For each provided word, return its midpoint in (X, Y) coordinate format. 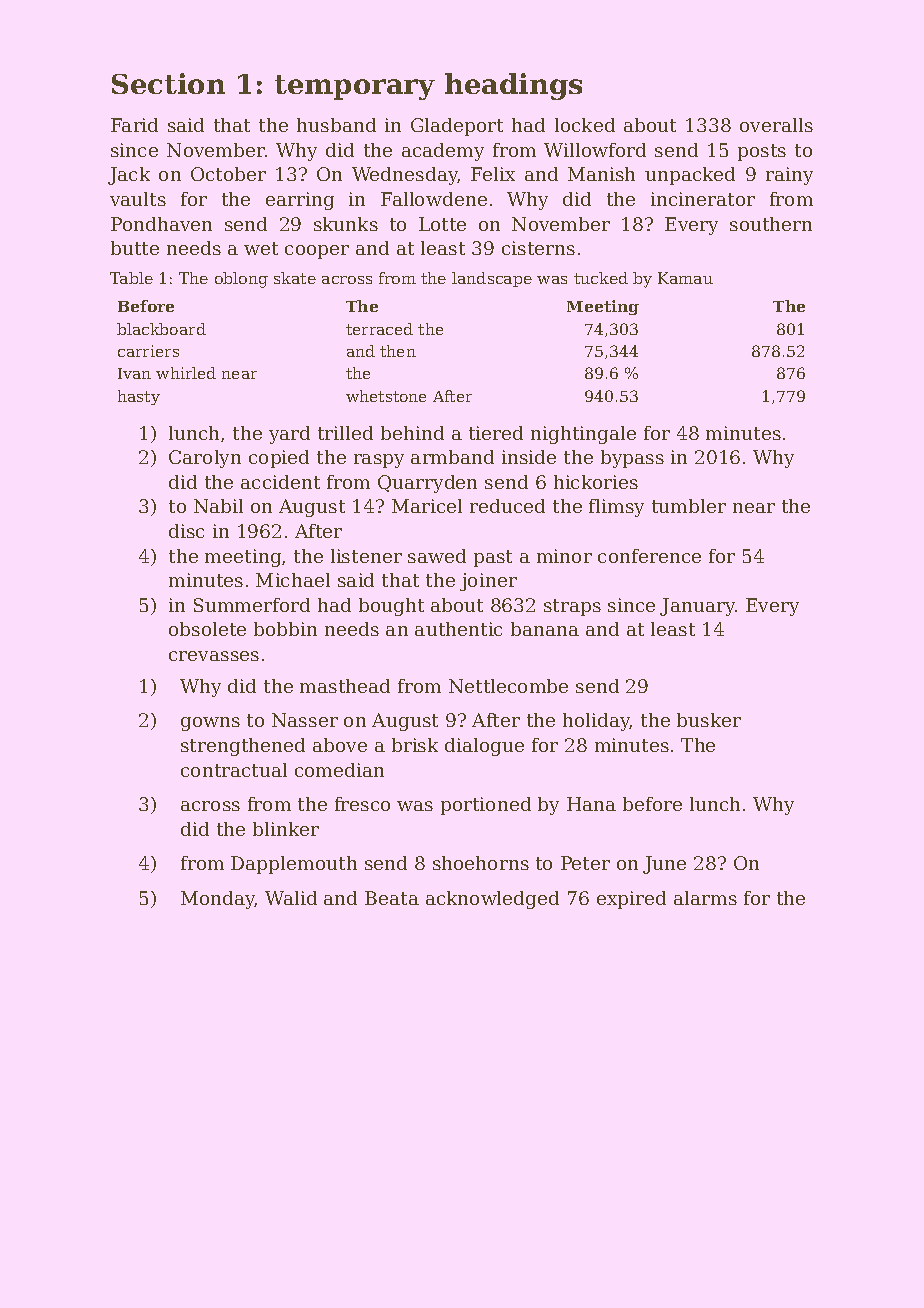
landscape (492, 279)
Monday (218, 900)
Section (168, 83)
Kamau (685, 278)
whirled (186, 373)
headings (513, 86)
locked (585, 125)
